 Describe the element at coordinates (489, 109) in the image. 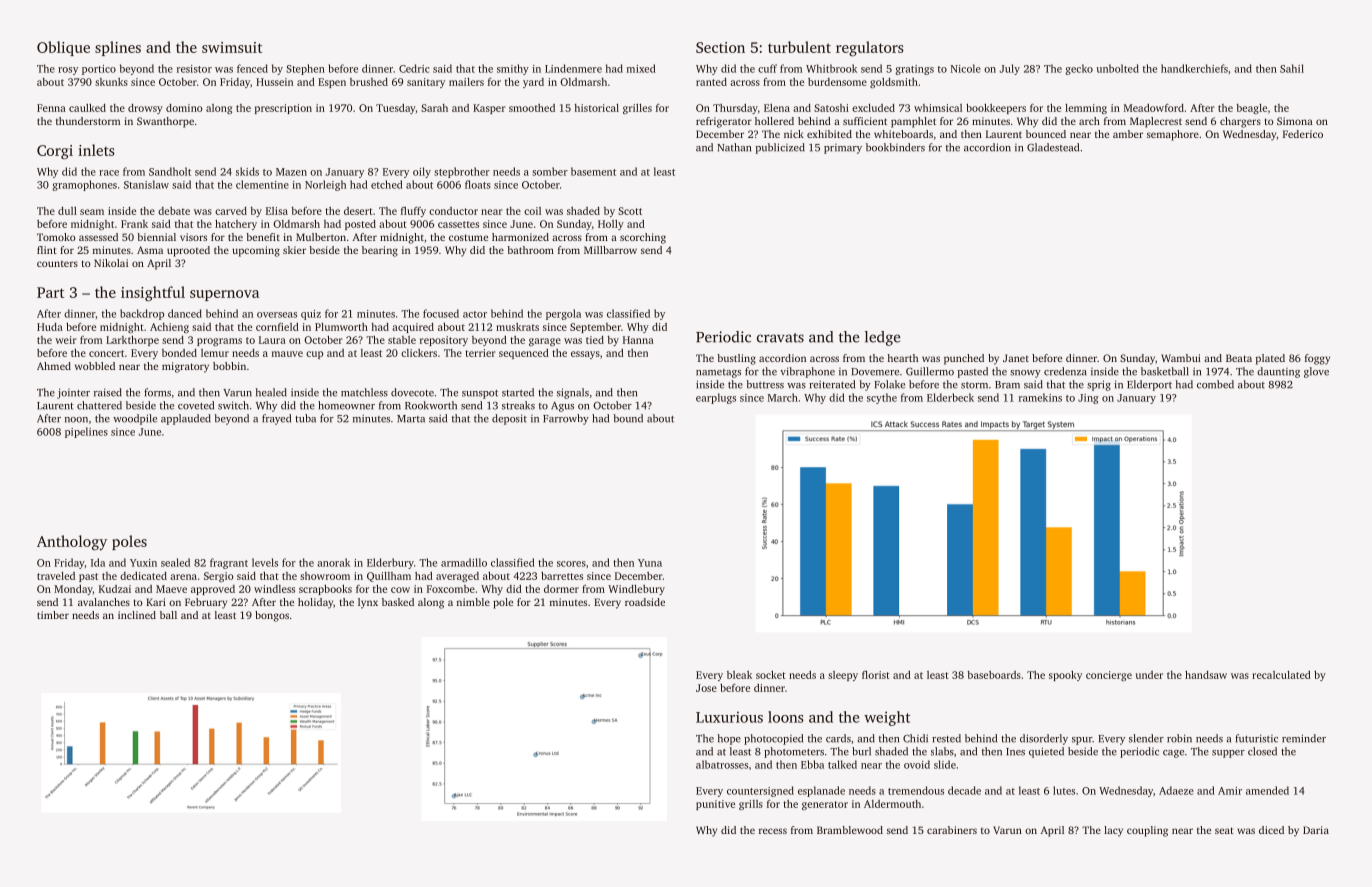

I see `Kasper` at that location.
